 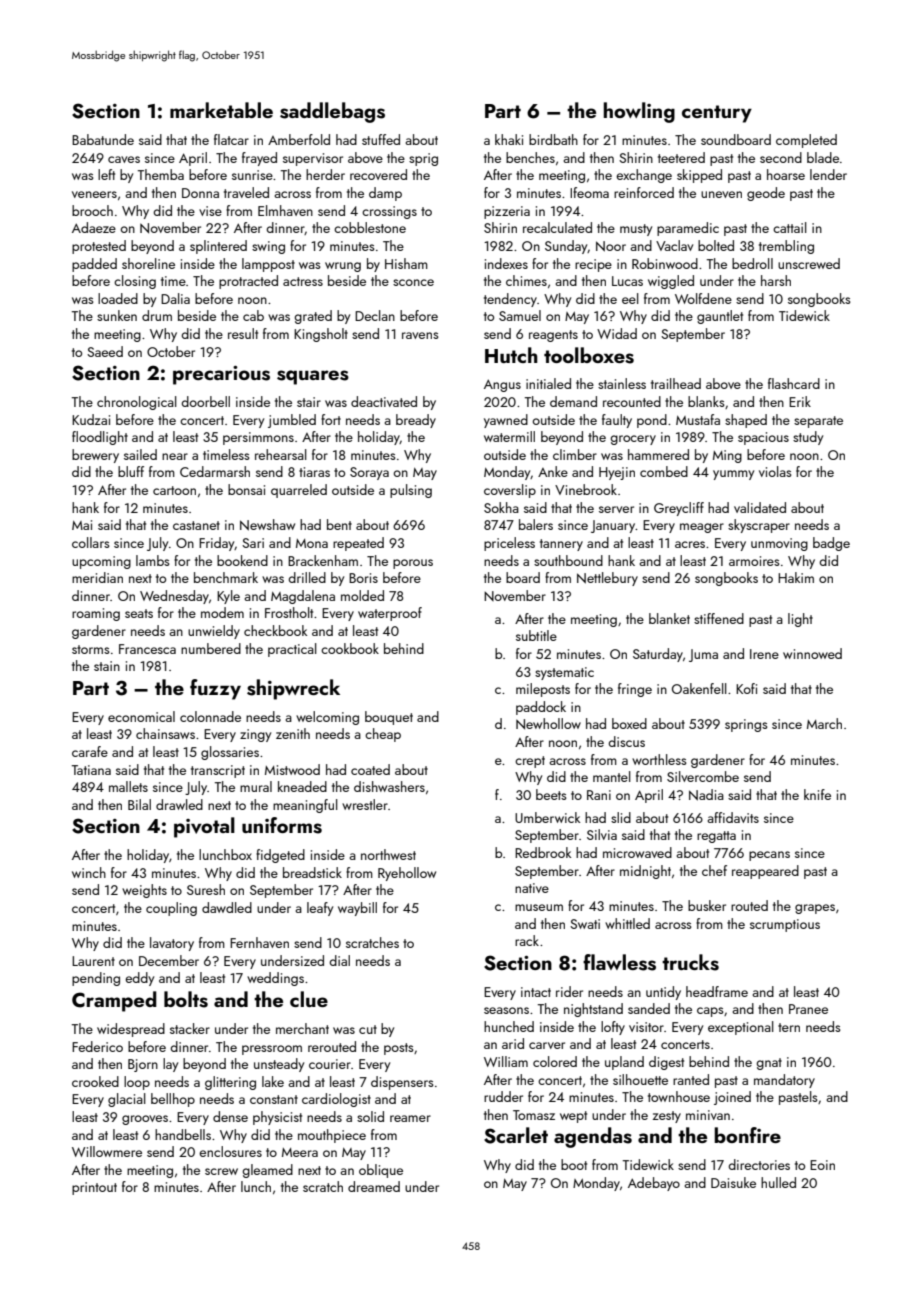 What do you see at coordinates (639, 112) in the screenshot?
I see `howling` at bounding box center [639, 112].
